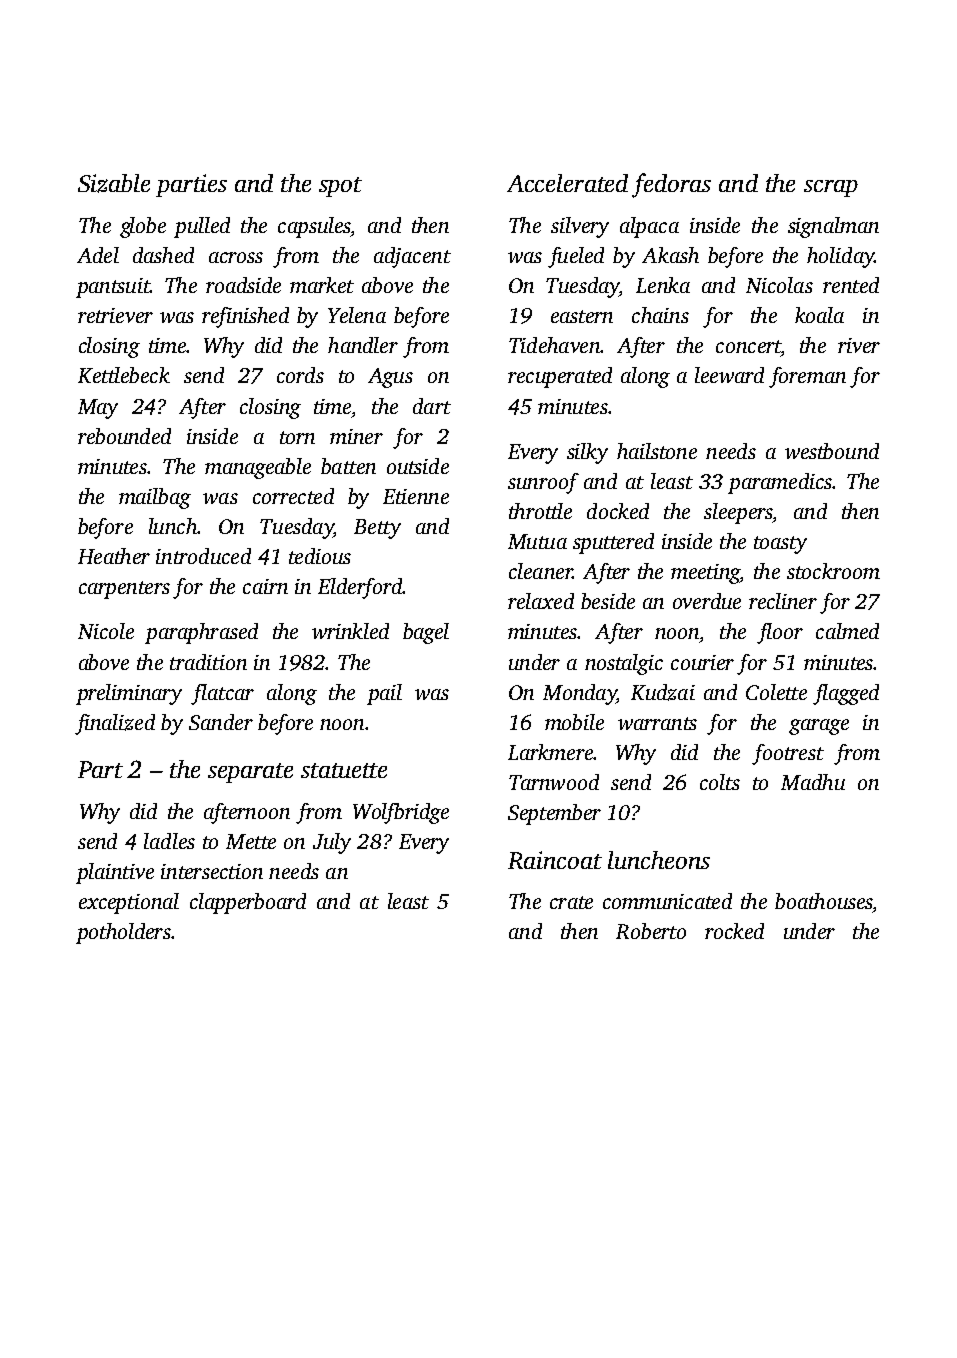  What do you see at coordinates (113, 288) in the document?
I see `pantsuit` at bounding box center [113, 288].
